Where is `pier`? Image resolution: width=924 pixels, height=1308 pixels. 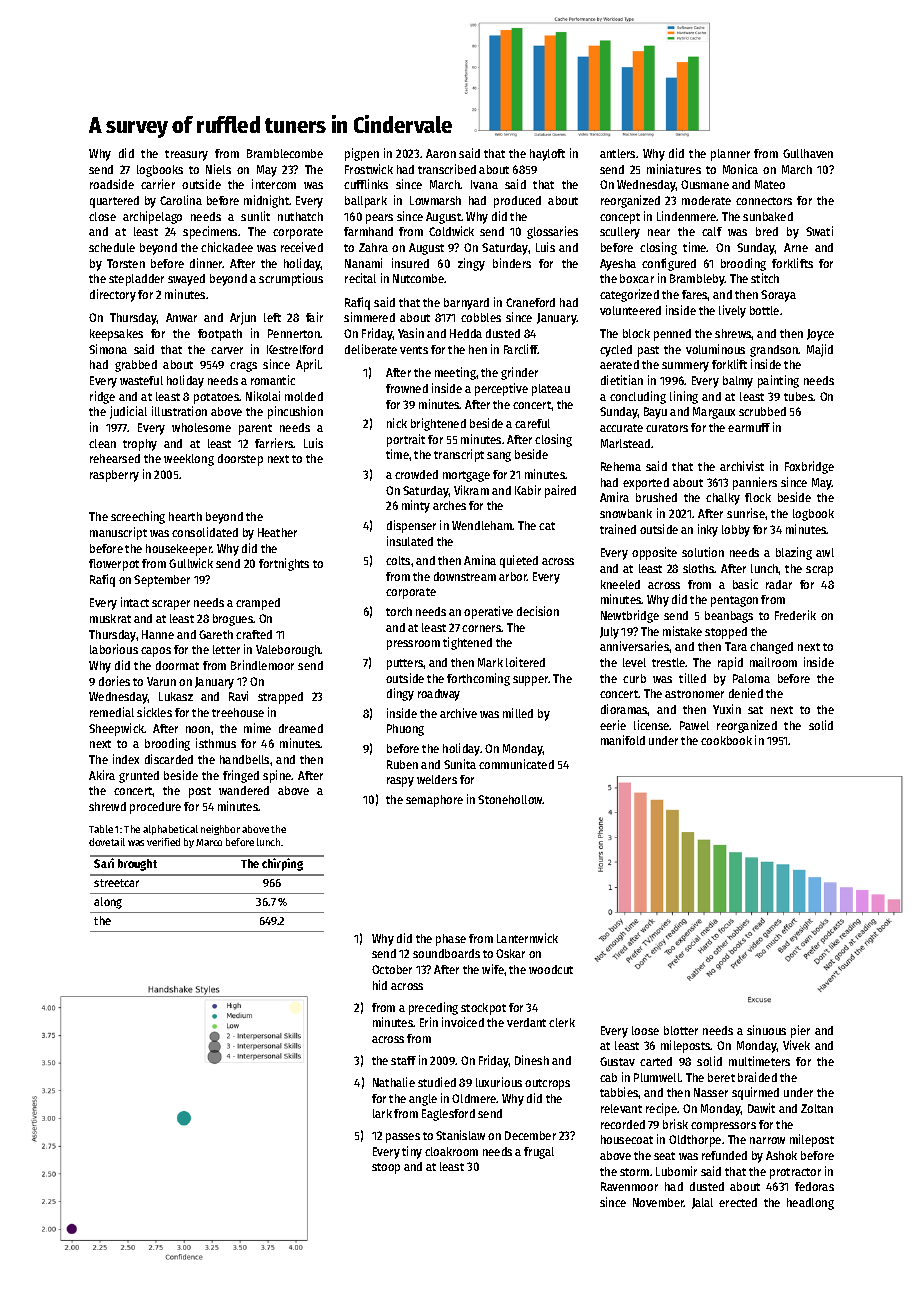
pier is located at coordinates (800, 1031).
